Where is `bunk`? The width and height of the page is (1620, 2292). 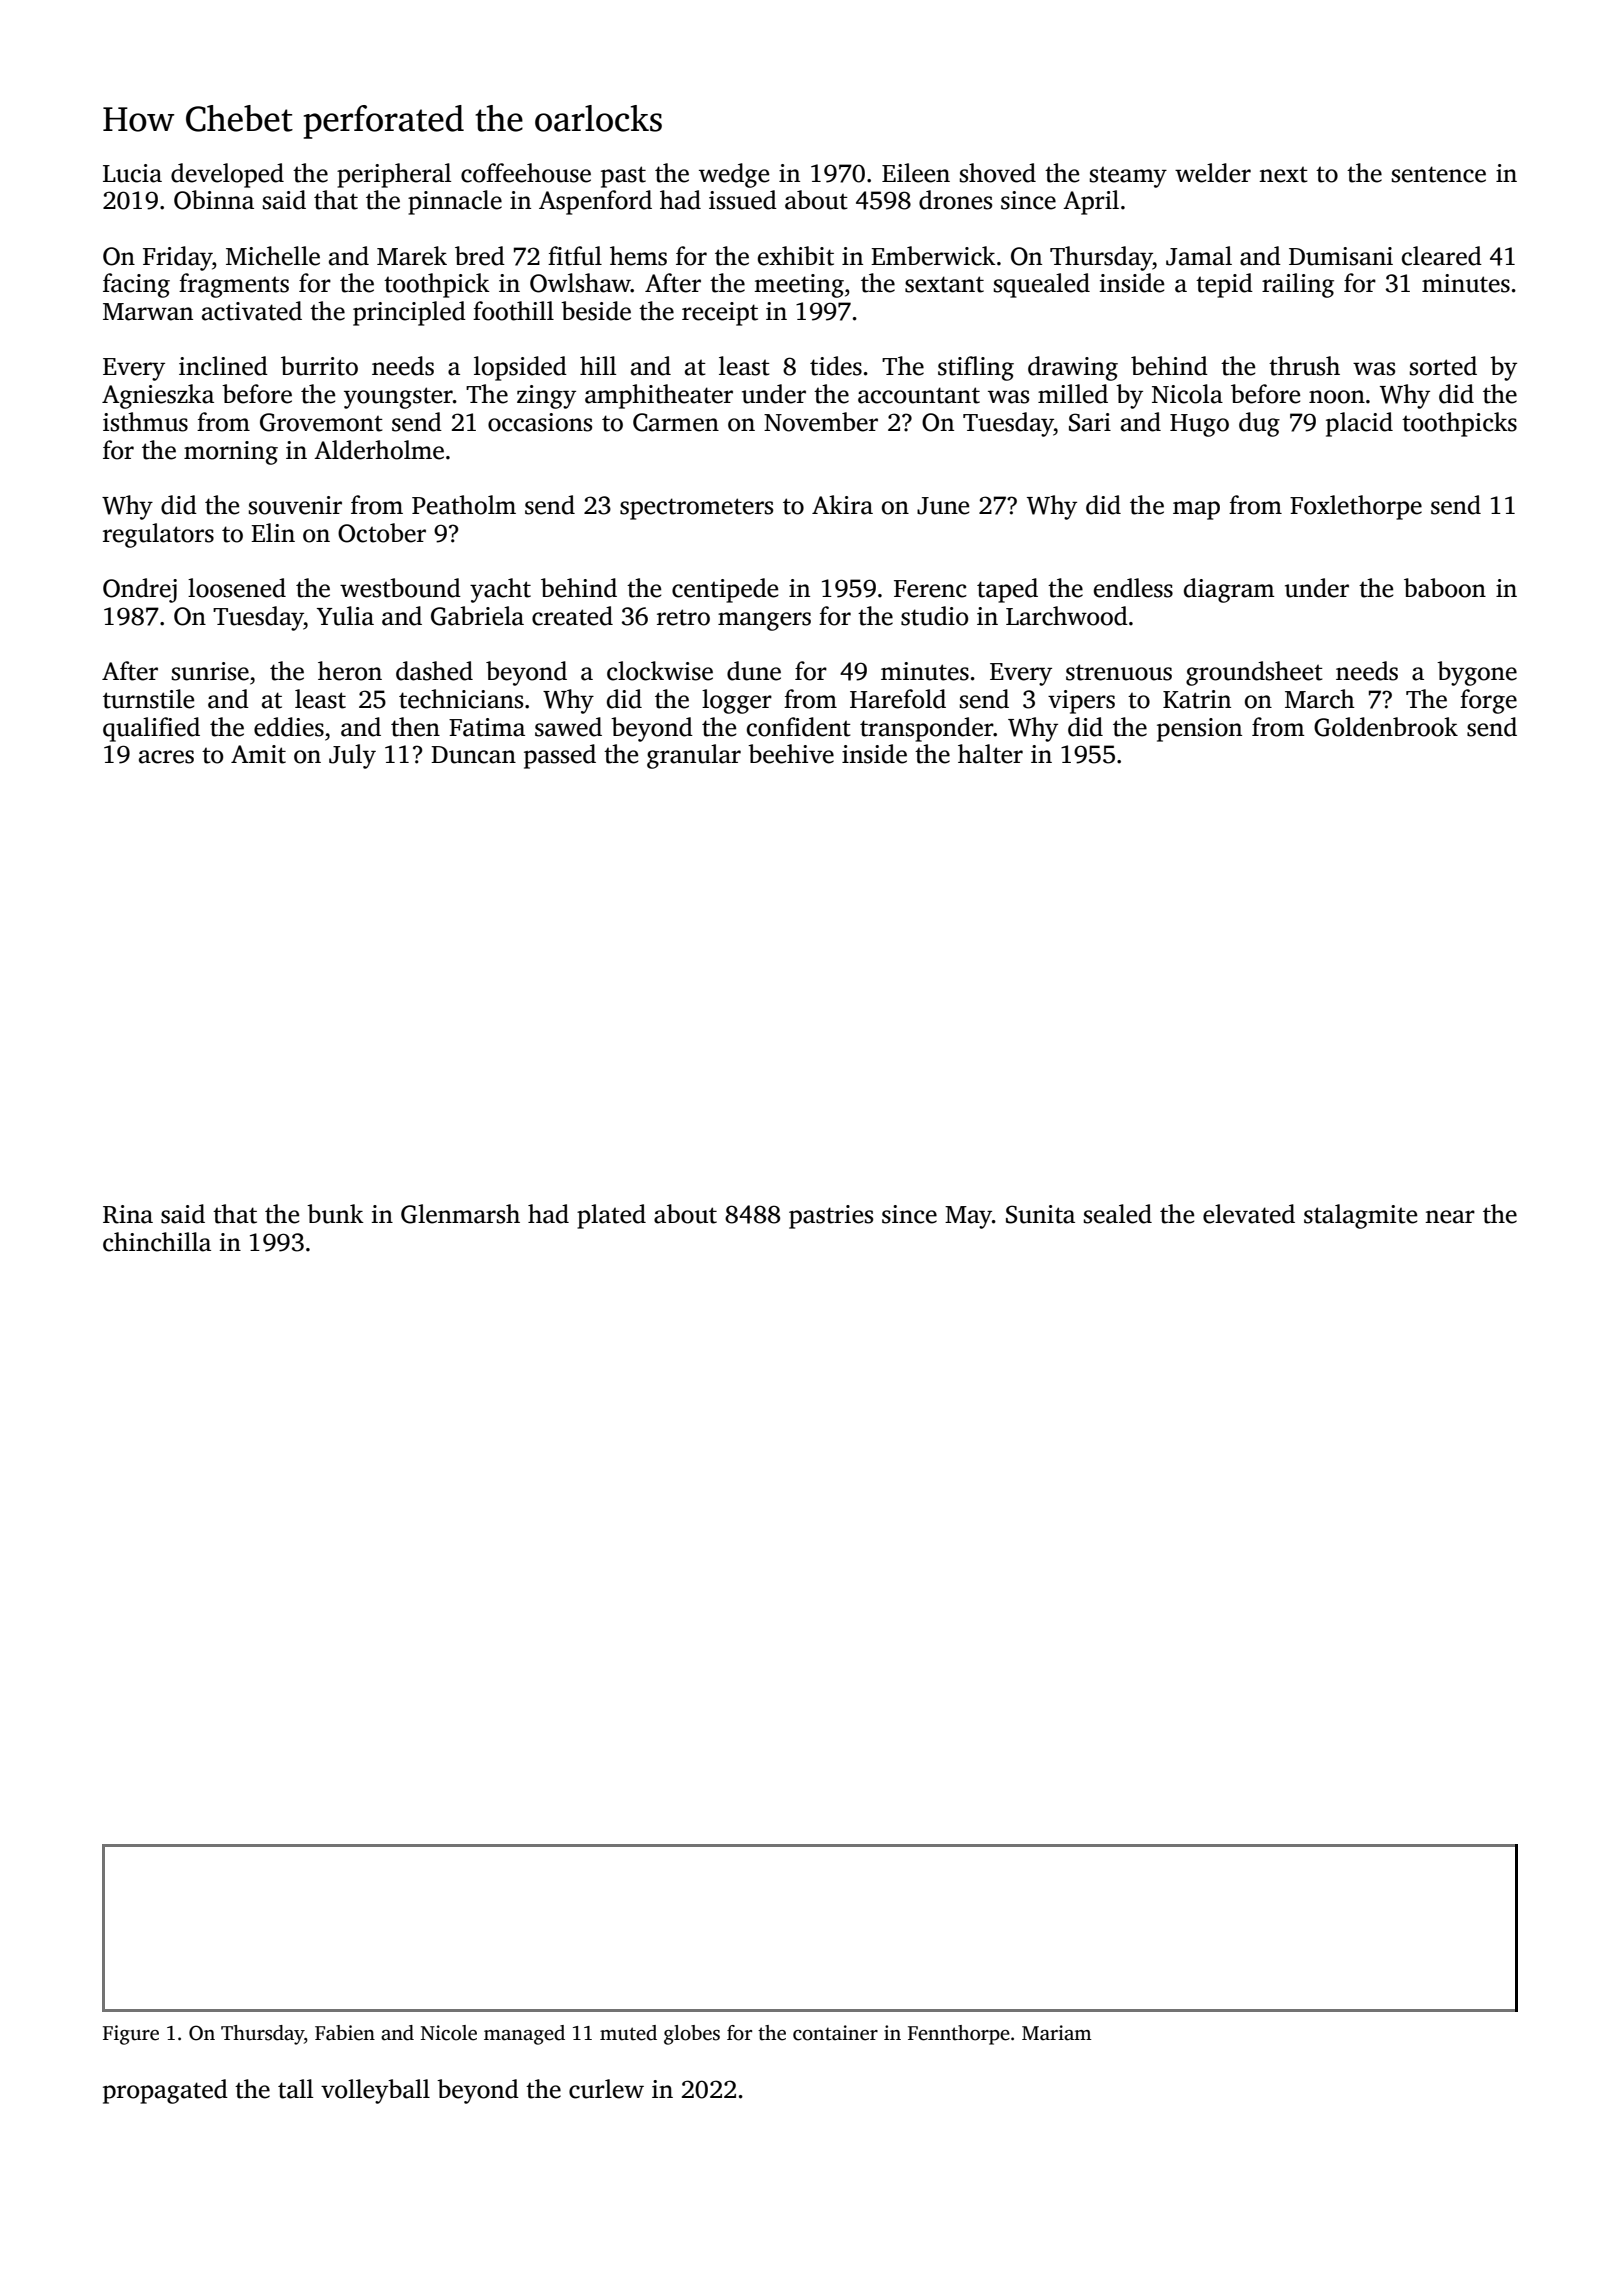 bunk is located at coordinates (335, 1214).
